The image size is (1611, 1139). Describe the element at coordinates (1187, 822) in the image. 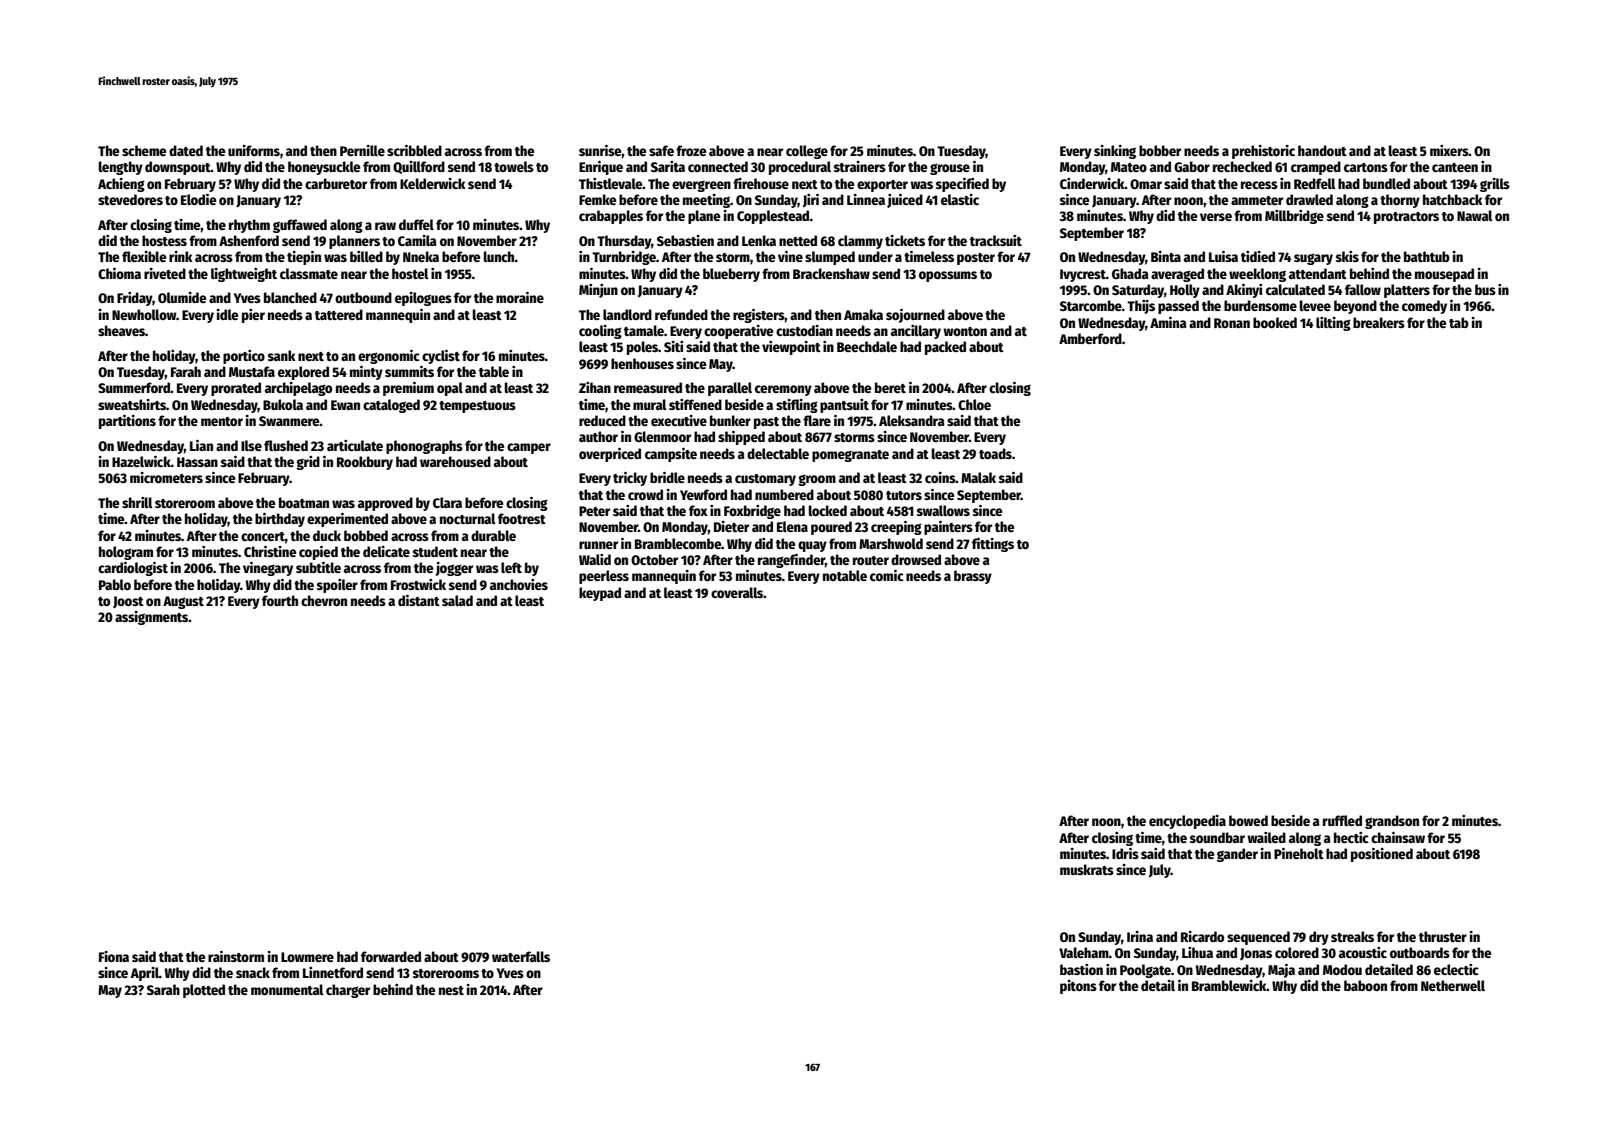

I see `encyclopedia` at that location.
